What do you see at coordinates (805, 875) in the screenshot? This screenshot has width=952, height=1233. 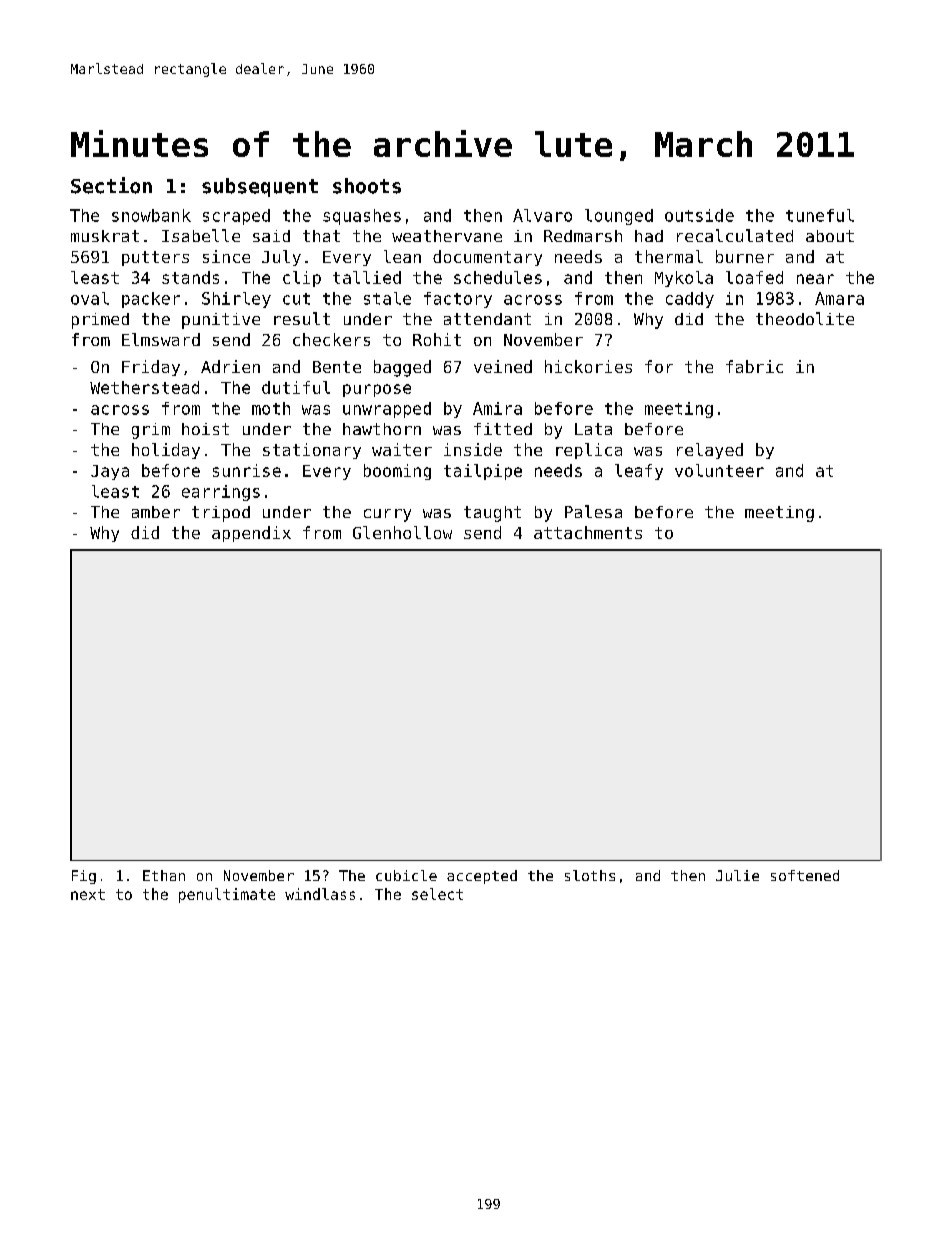 I see `softened` at bounding box center [805, 875].
